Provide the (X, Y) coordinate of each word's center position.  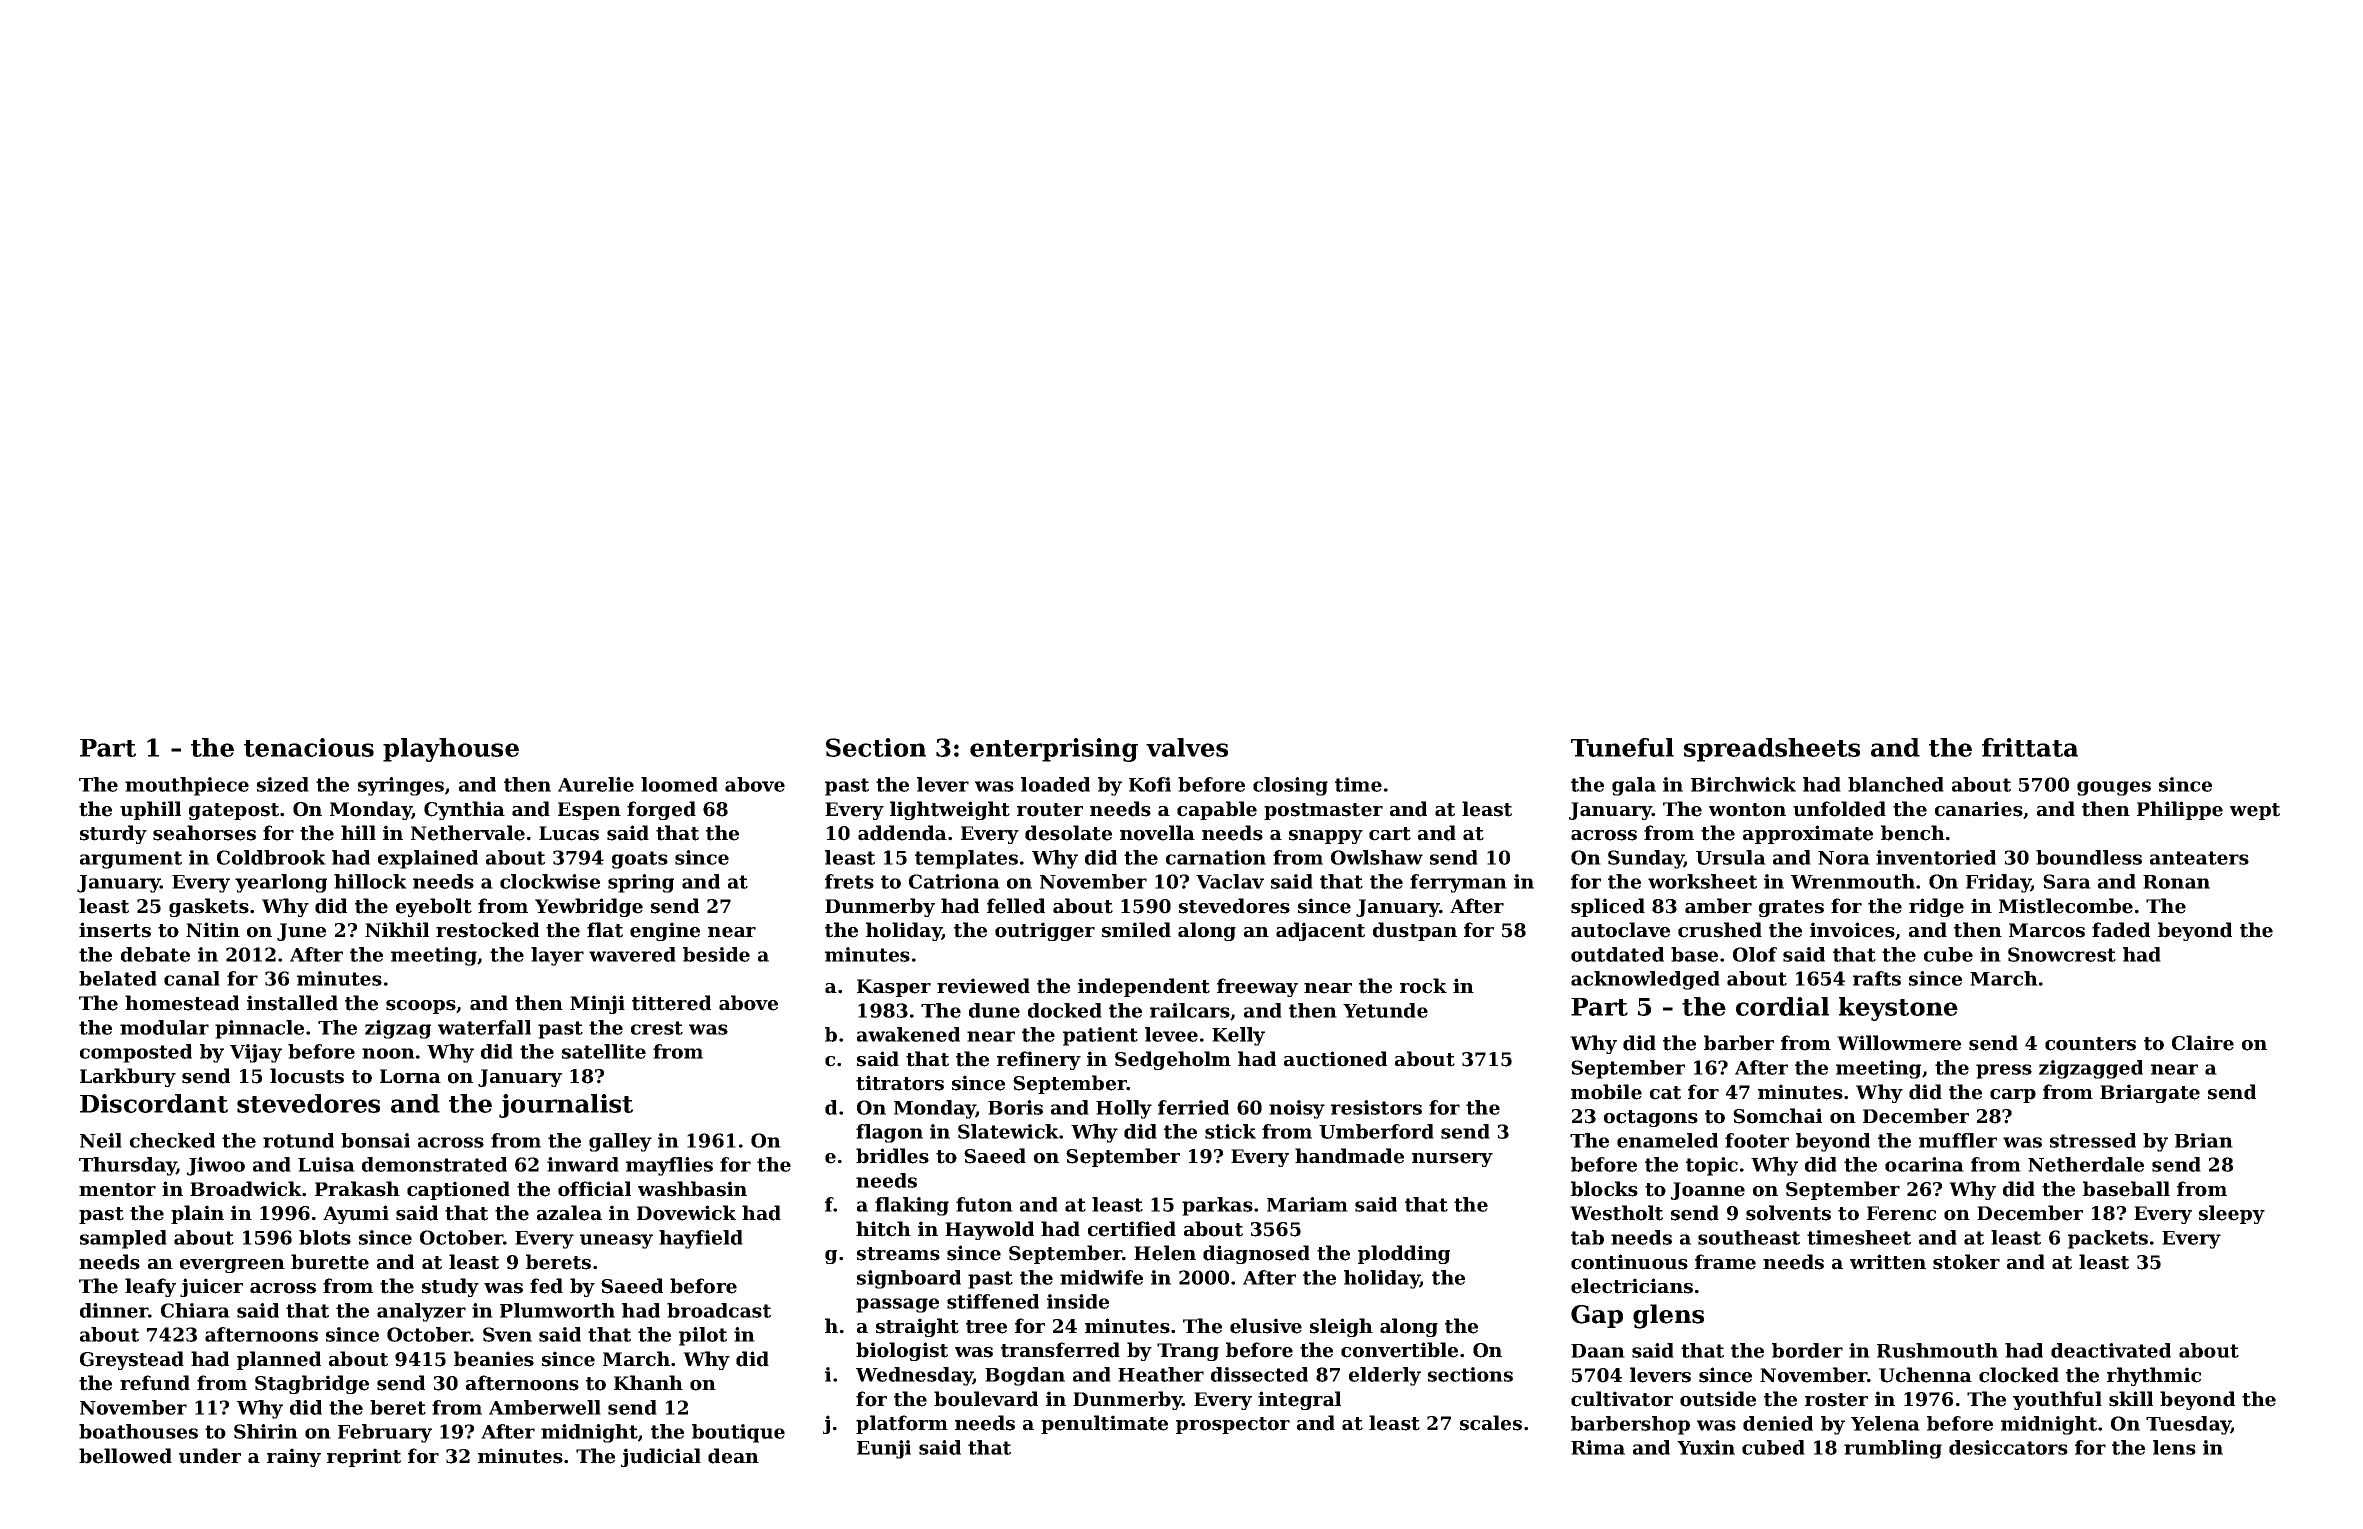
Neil (101, 1140)
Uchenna (1925, 1375)
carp (2013, 1096)
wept (2255, 811)
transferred (1060, 1350)
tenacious (309, 747)
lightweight (950, 810)
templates (966, 859)
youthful (2057, 1400)
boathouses (138, 1431)
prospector (1233, 1425)
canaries (1979, 809)
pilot (703, 1336)
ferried (1193, 1107)
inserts (115, 930)
